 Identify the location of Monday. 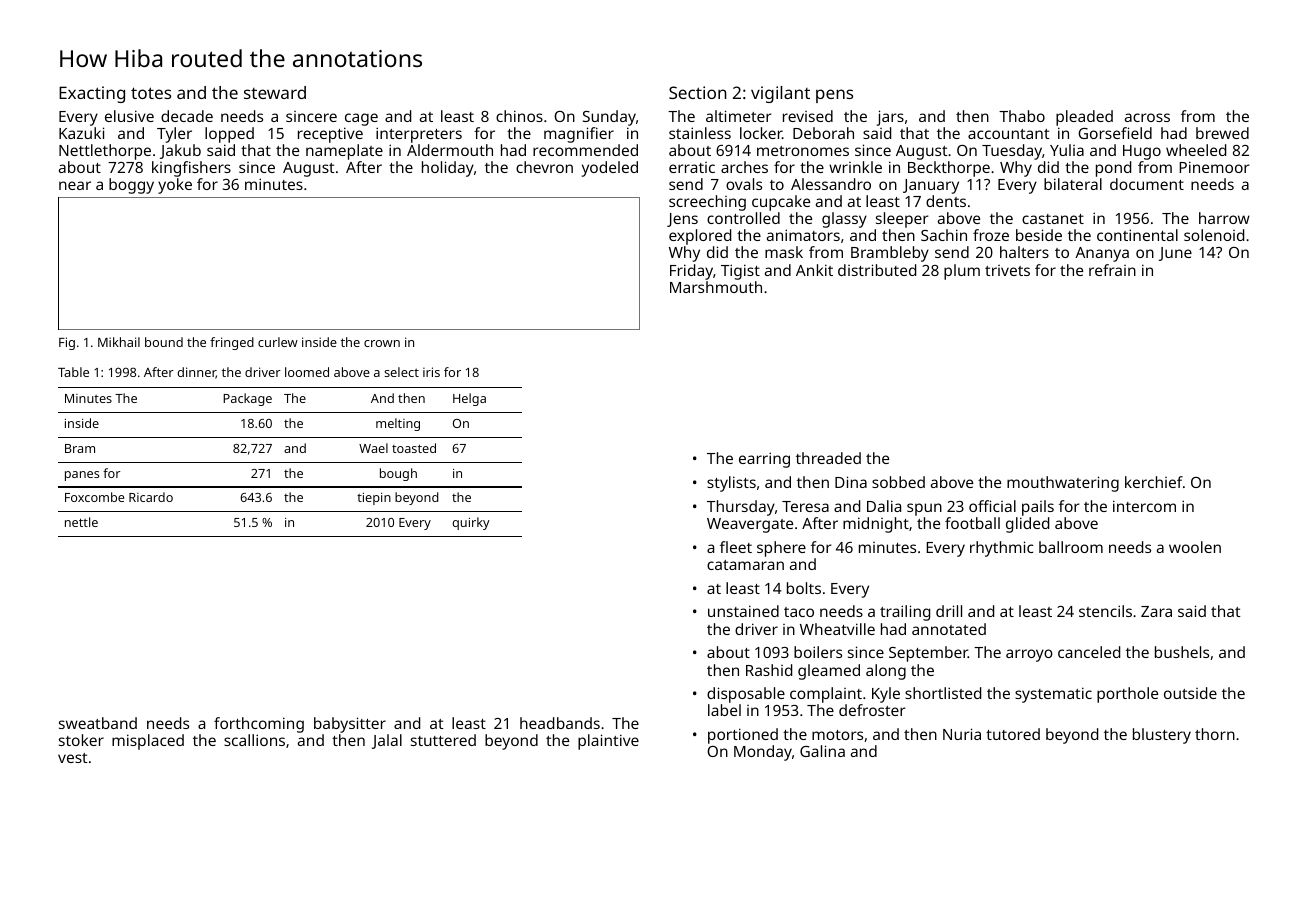
(763, 753).
